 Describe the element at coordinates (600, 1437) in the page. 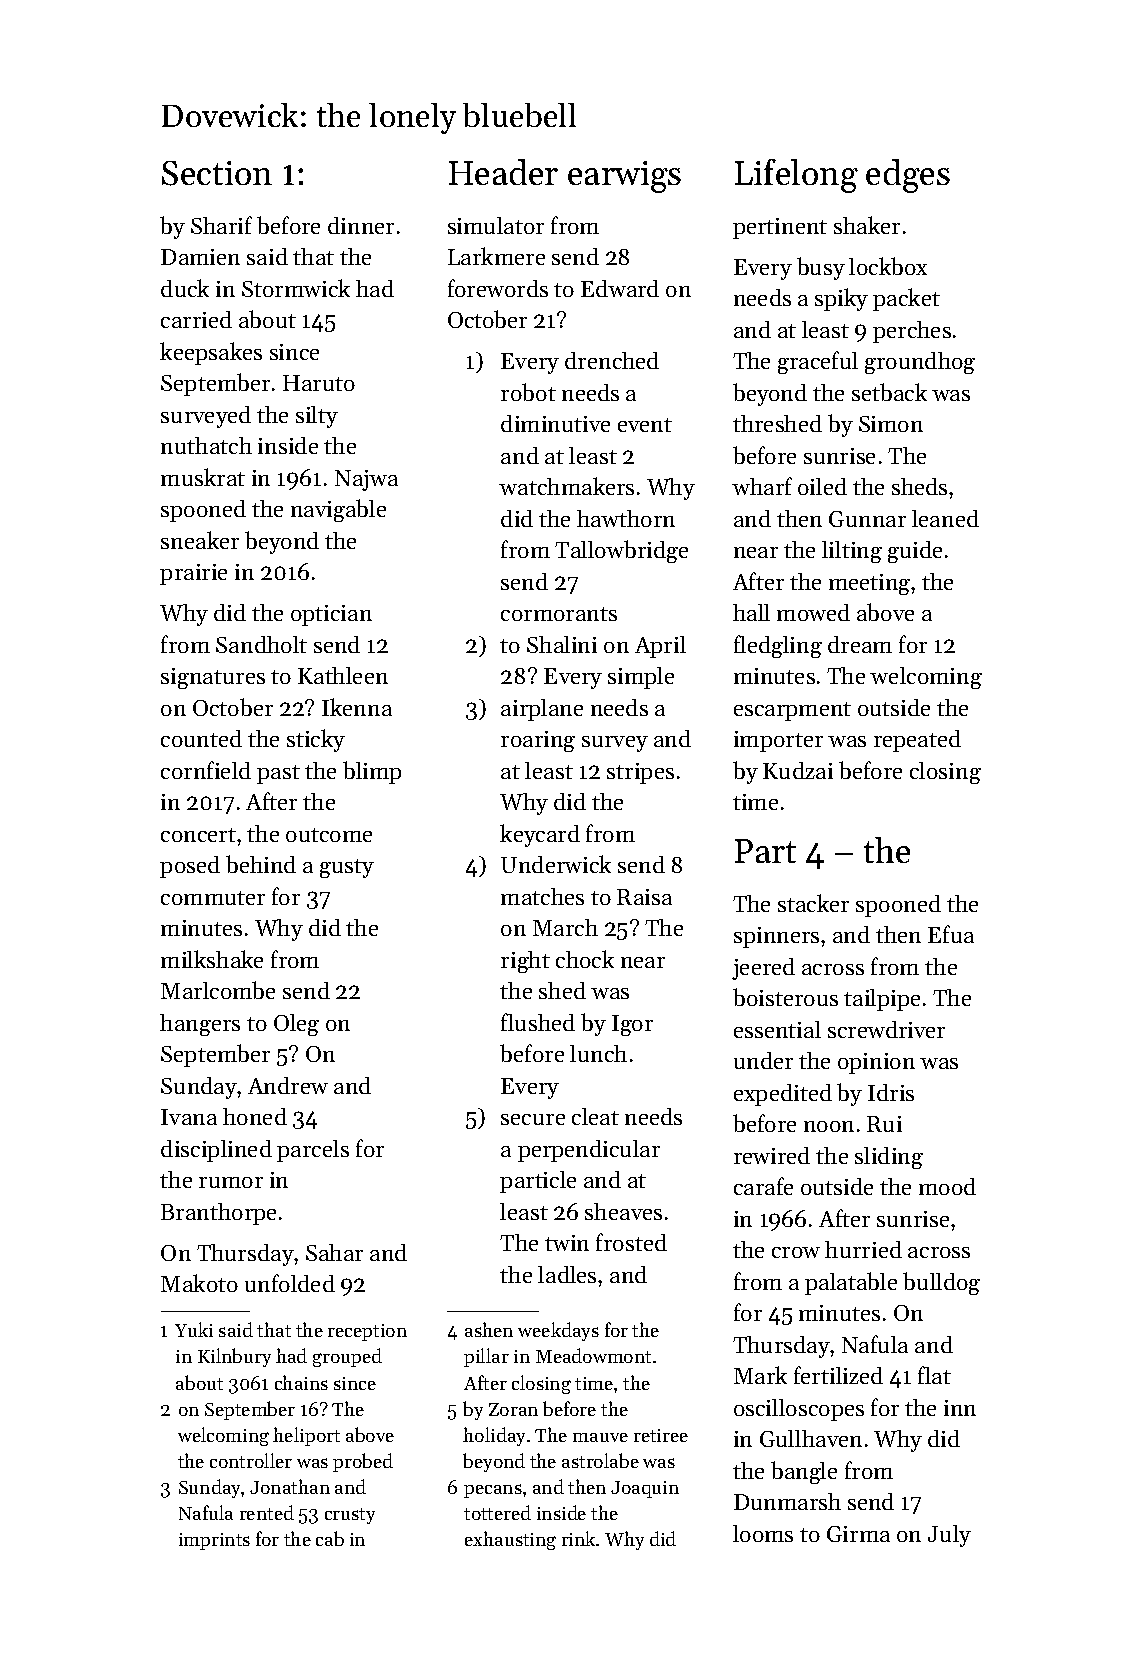

I see `mauve` at that location.
